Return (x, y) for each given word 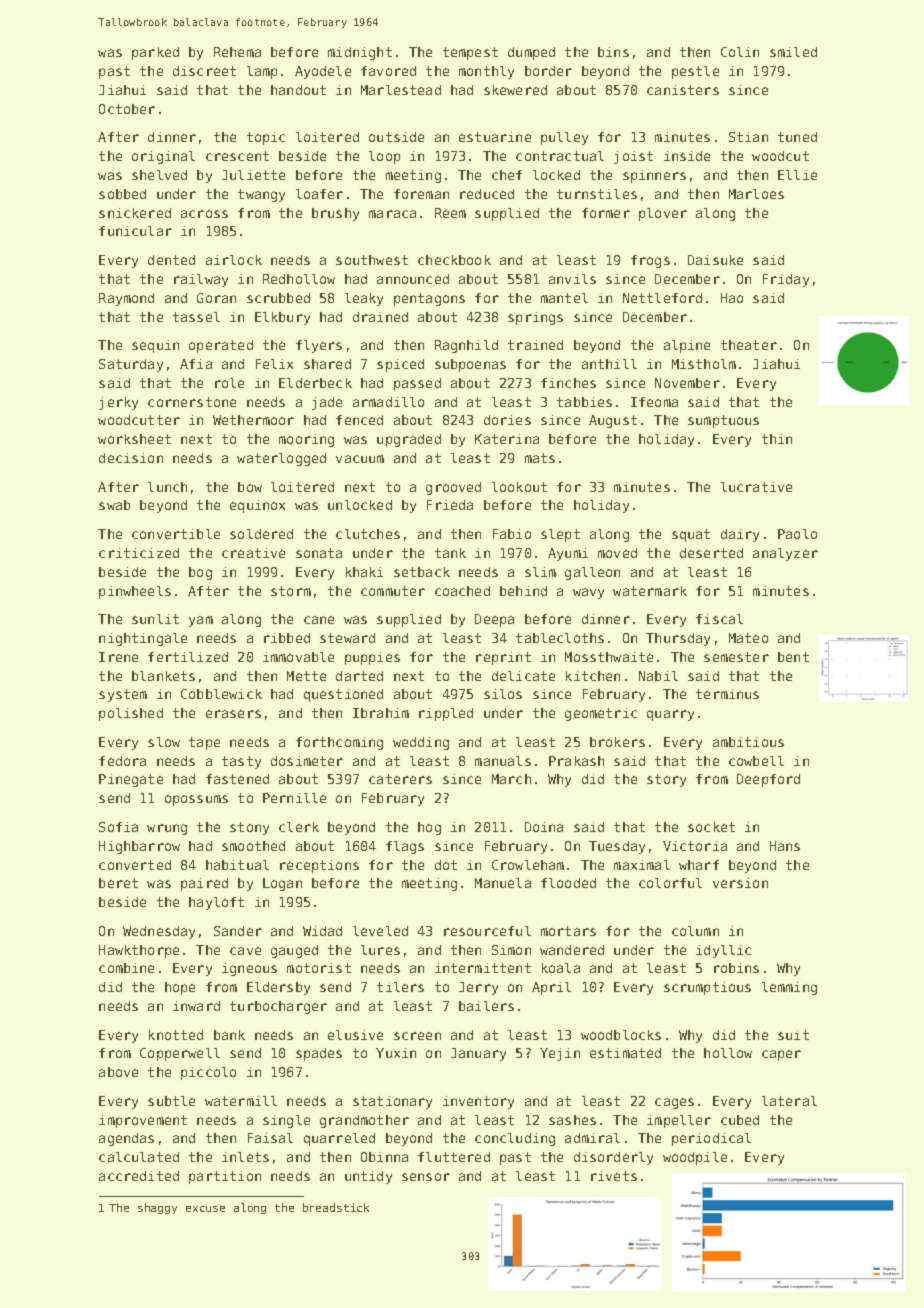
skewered (515, 90)
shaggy (157, 1208)
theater (749, 345)
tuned (797, 137)
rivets (614, 1176)
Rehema (237, 52)
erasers (233, 714)
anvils (572, 279)
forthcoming (339, 743)
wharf (699, 865)
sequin (155, 346)
